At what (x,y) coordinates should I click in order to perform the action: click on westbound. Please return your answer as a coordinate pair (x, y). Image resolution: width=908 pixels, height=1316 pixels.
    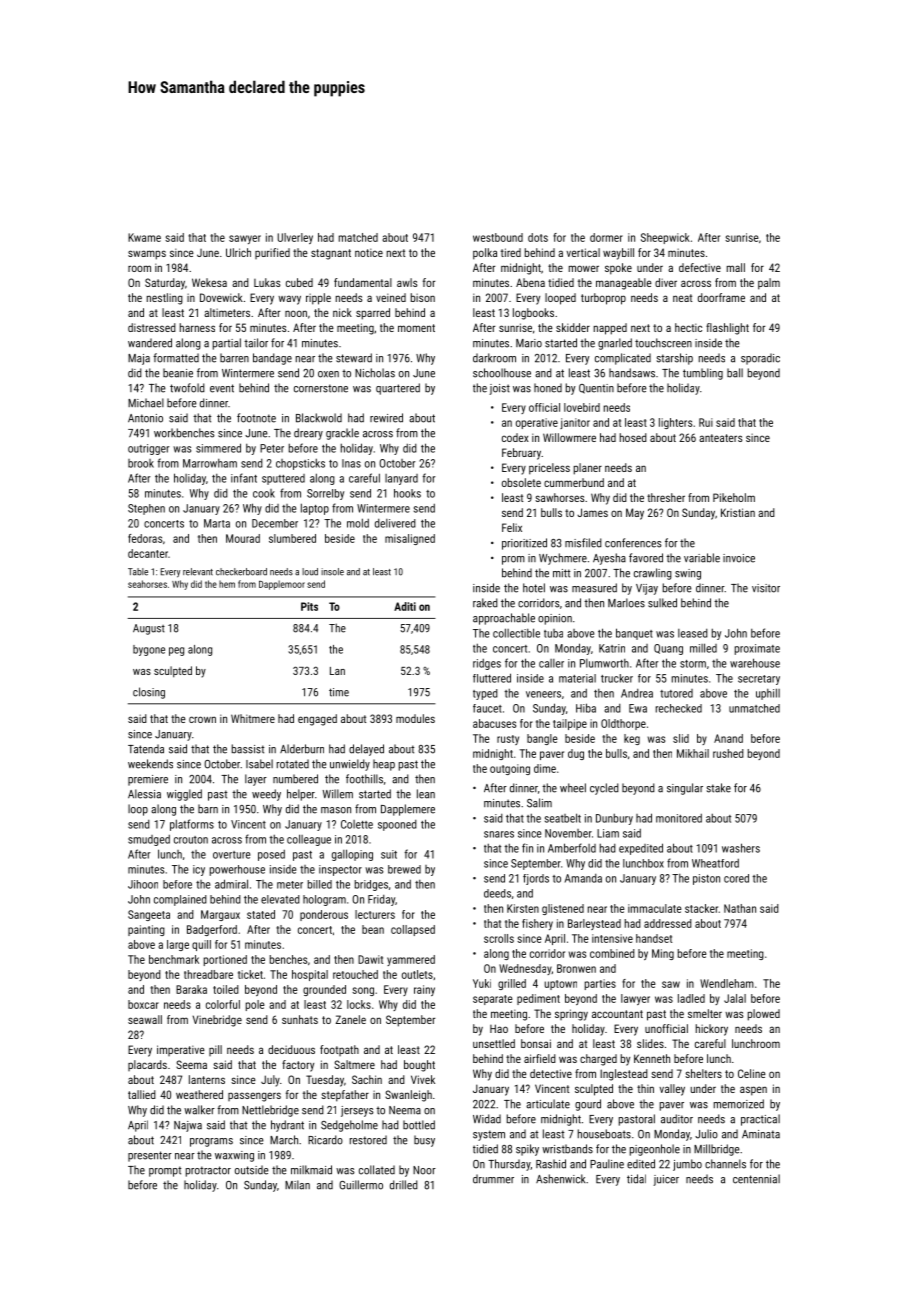
    Looking at the image, I should click on (498, 237).
